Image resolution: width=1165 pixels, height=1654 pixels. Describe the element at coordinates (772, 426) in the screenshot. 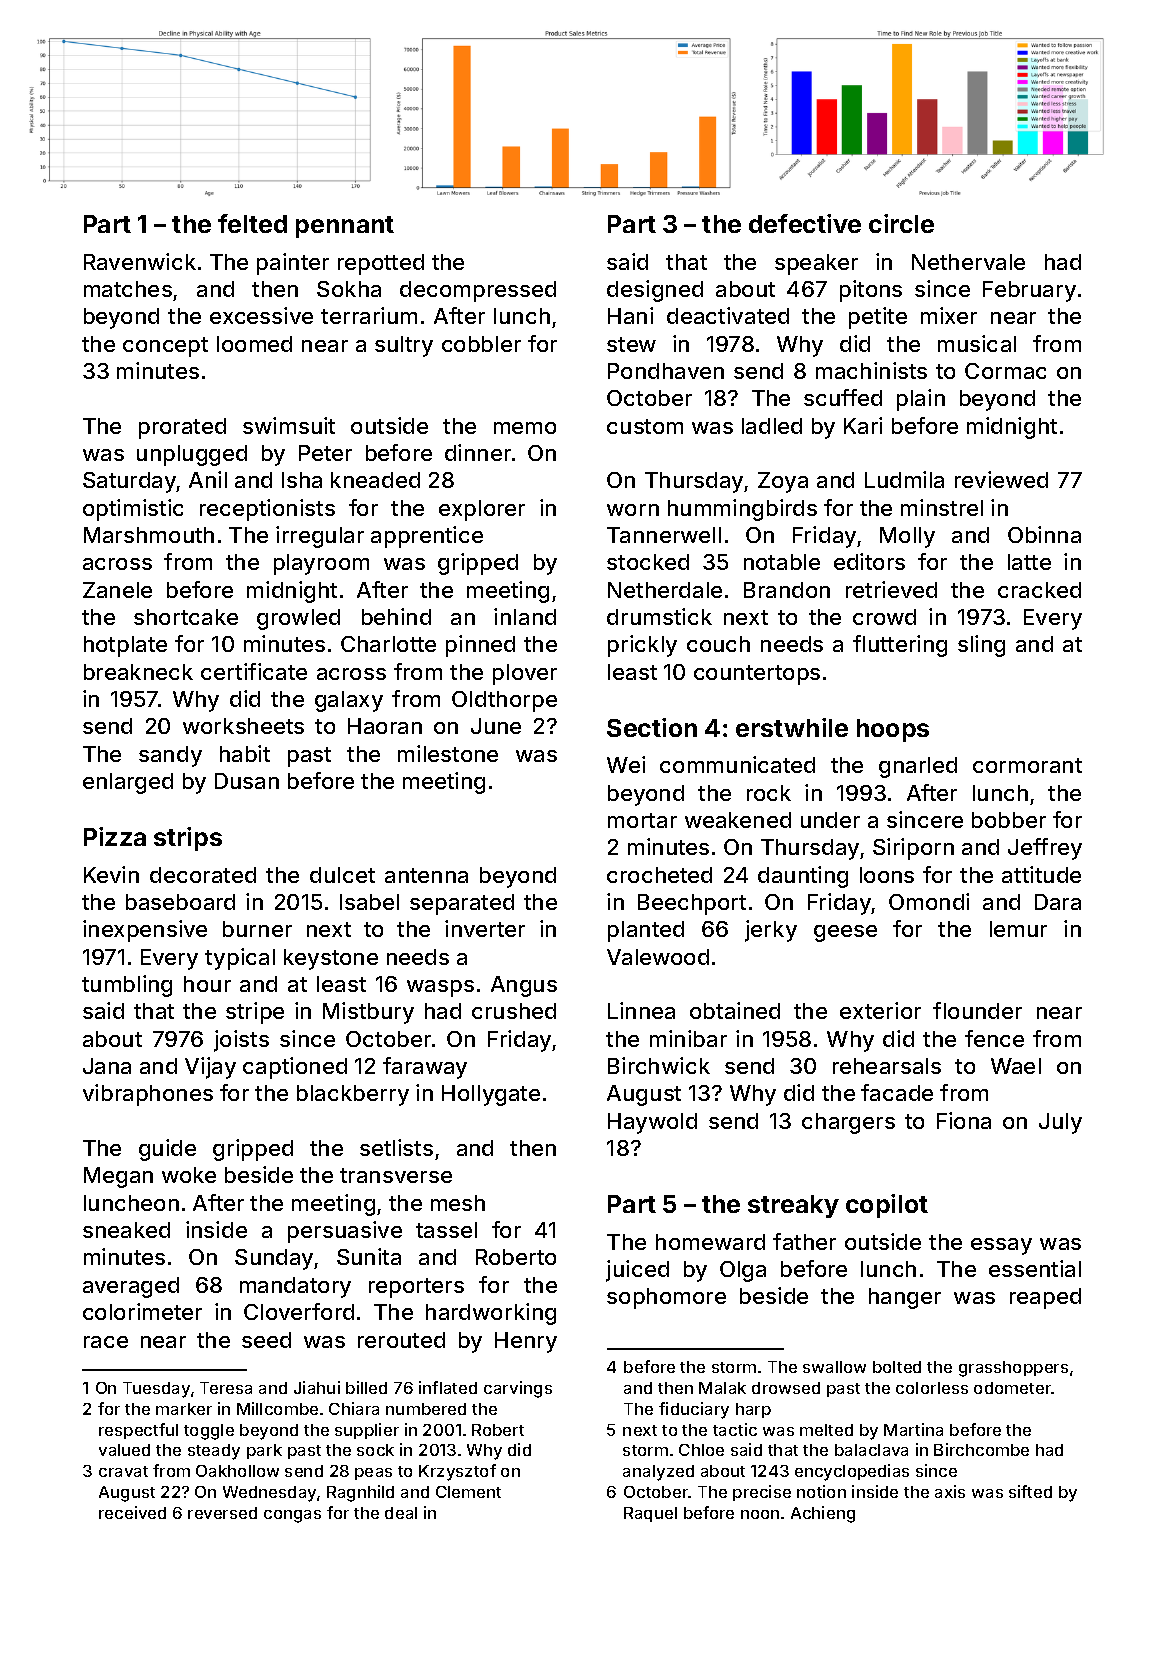

I see `ladled` at that location.
